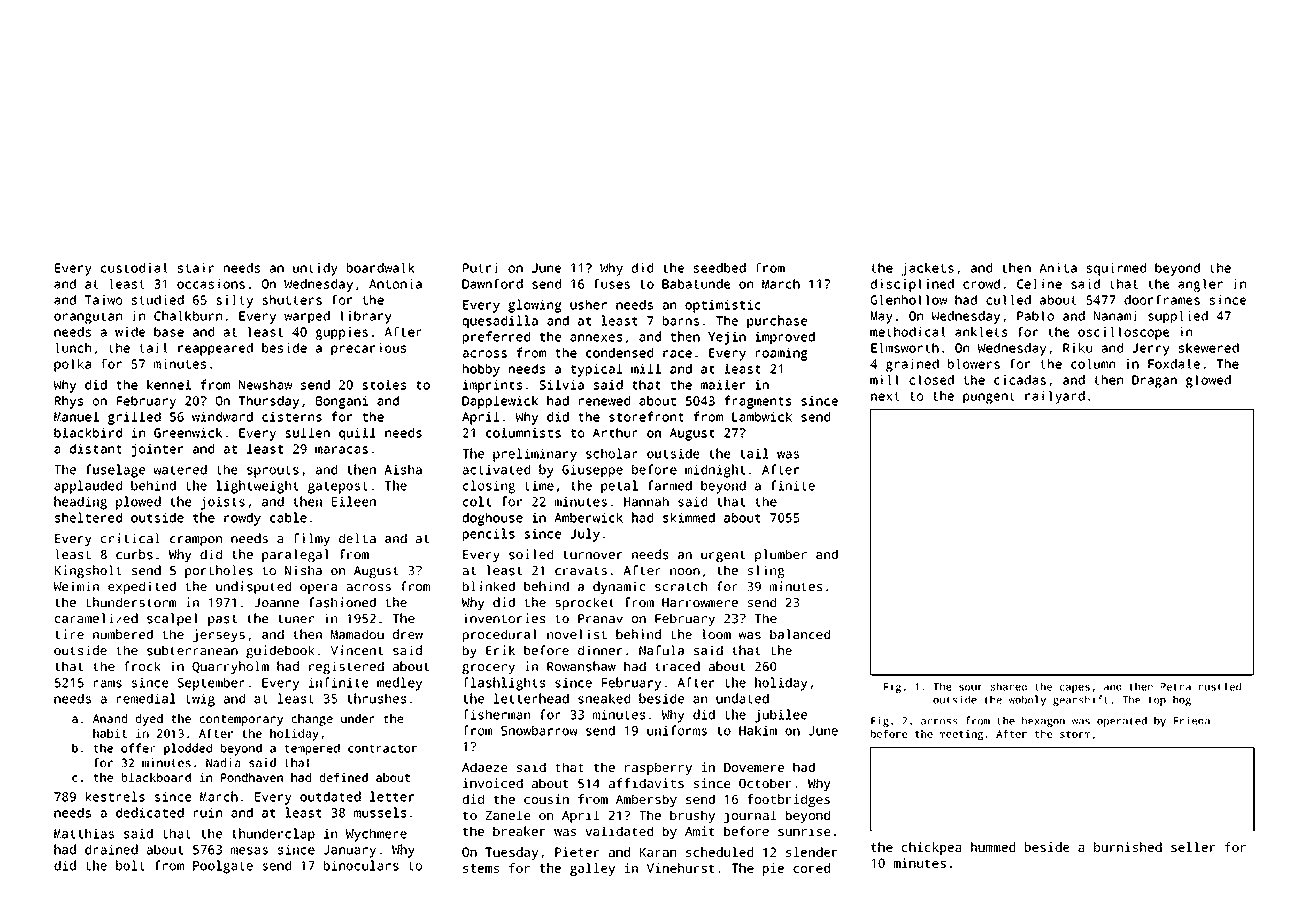 Image resolution: width=1308 pixels, height=924 pixels. What do you see at coordinates (489, 535) in the screenshot?
I see `pencils` at bounding box center [489, 535].
